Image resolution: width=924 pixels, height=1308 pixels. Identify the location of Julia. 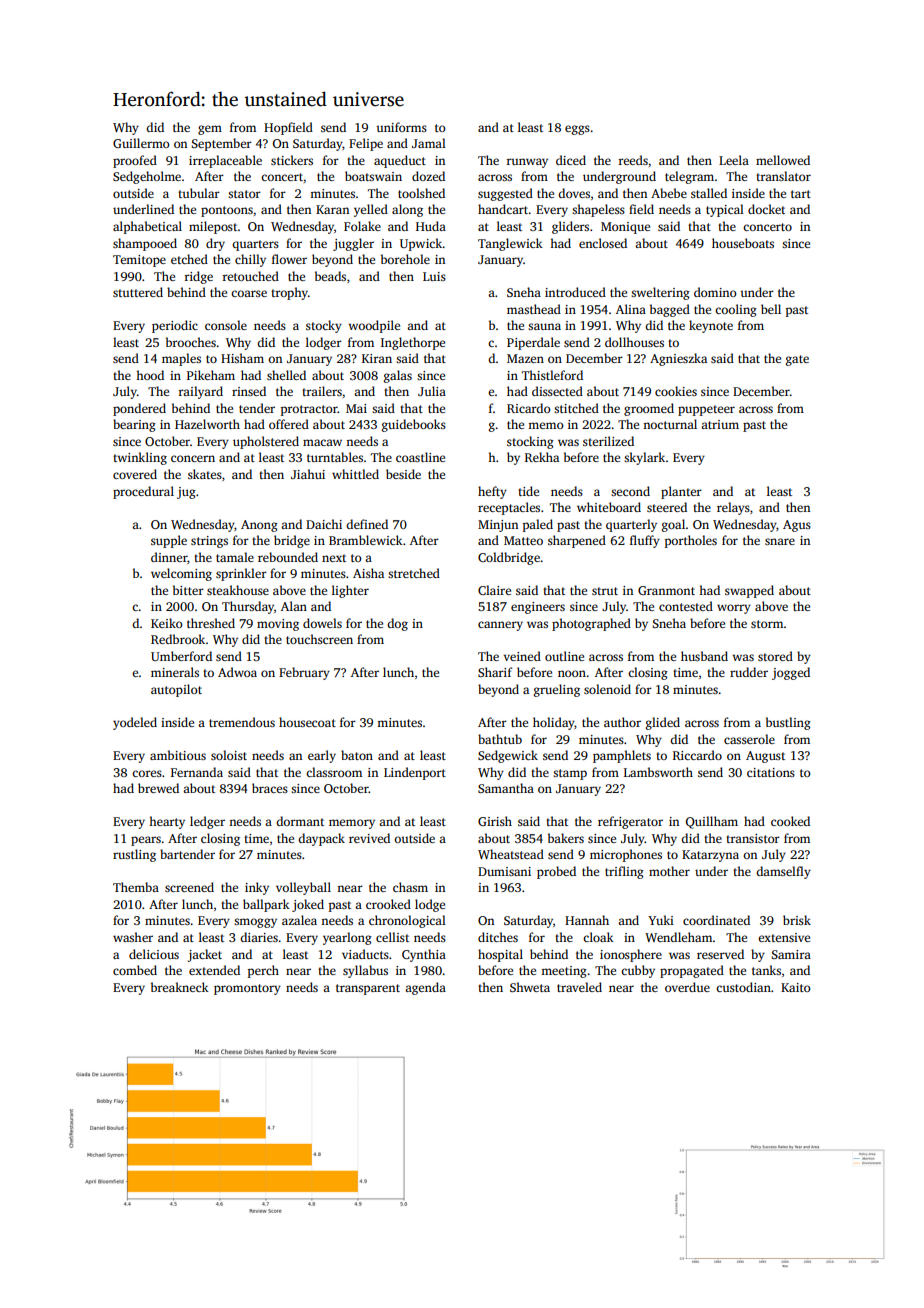
(432, 391).
